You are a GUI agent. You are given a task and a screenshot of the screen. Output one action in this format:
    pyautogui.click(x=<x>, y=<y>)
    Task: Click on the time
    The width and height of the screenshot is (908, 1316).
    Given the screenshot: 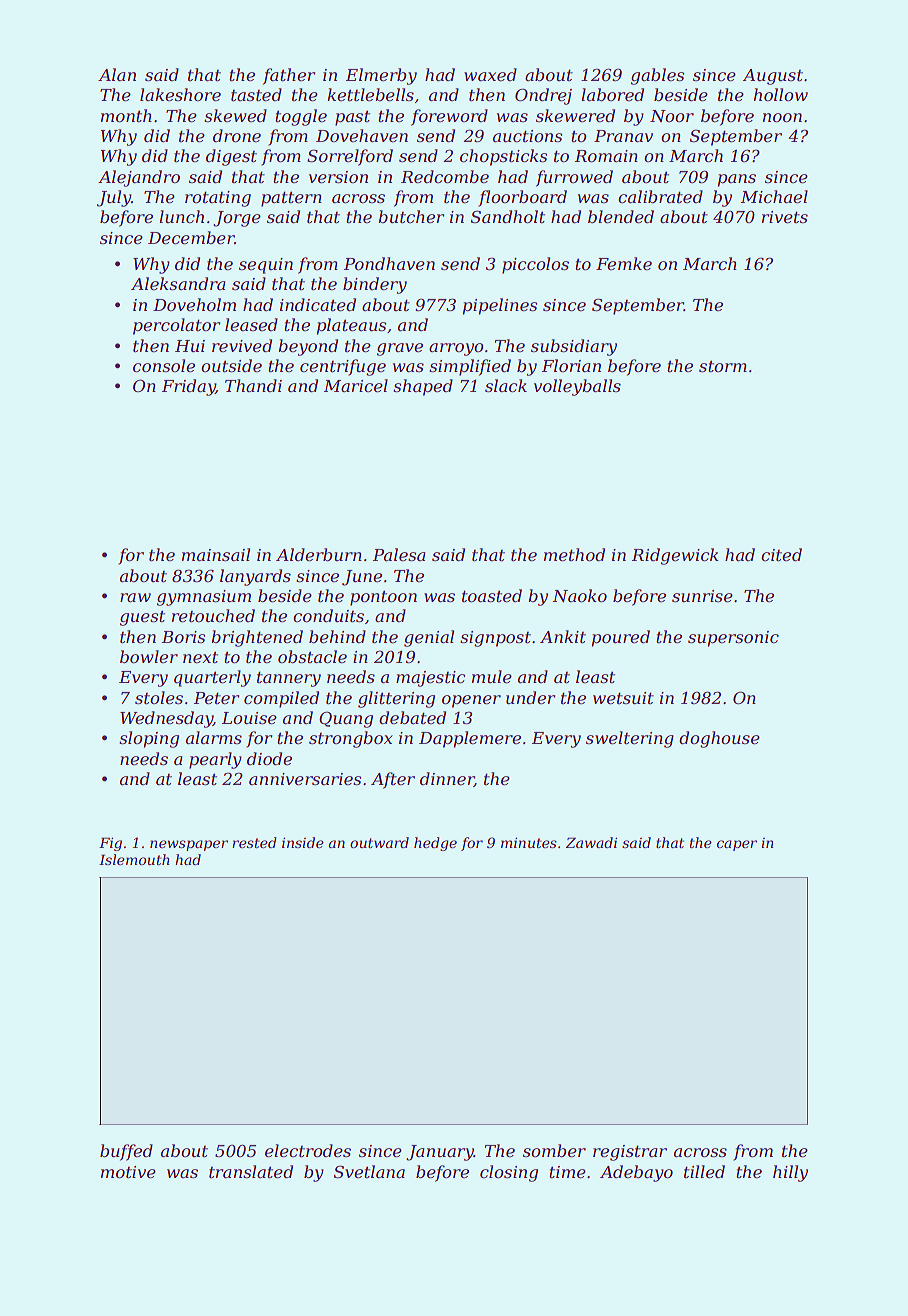 What is the action you would take?
    pyautogui.click(x=567, y=1172)
